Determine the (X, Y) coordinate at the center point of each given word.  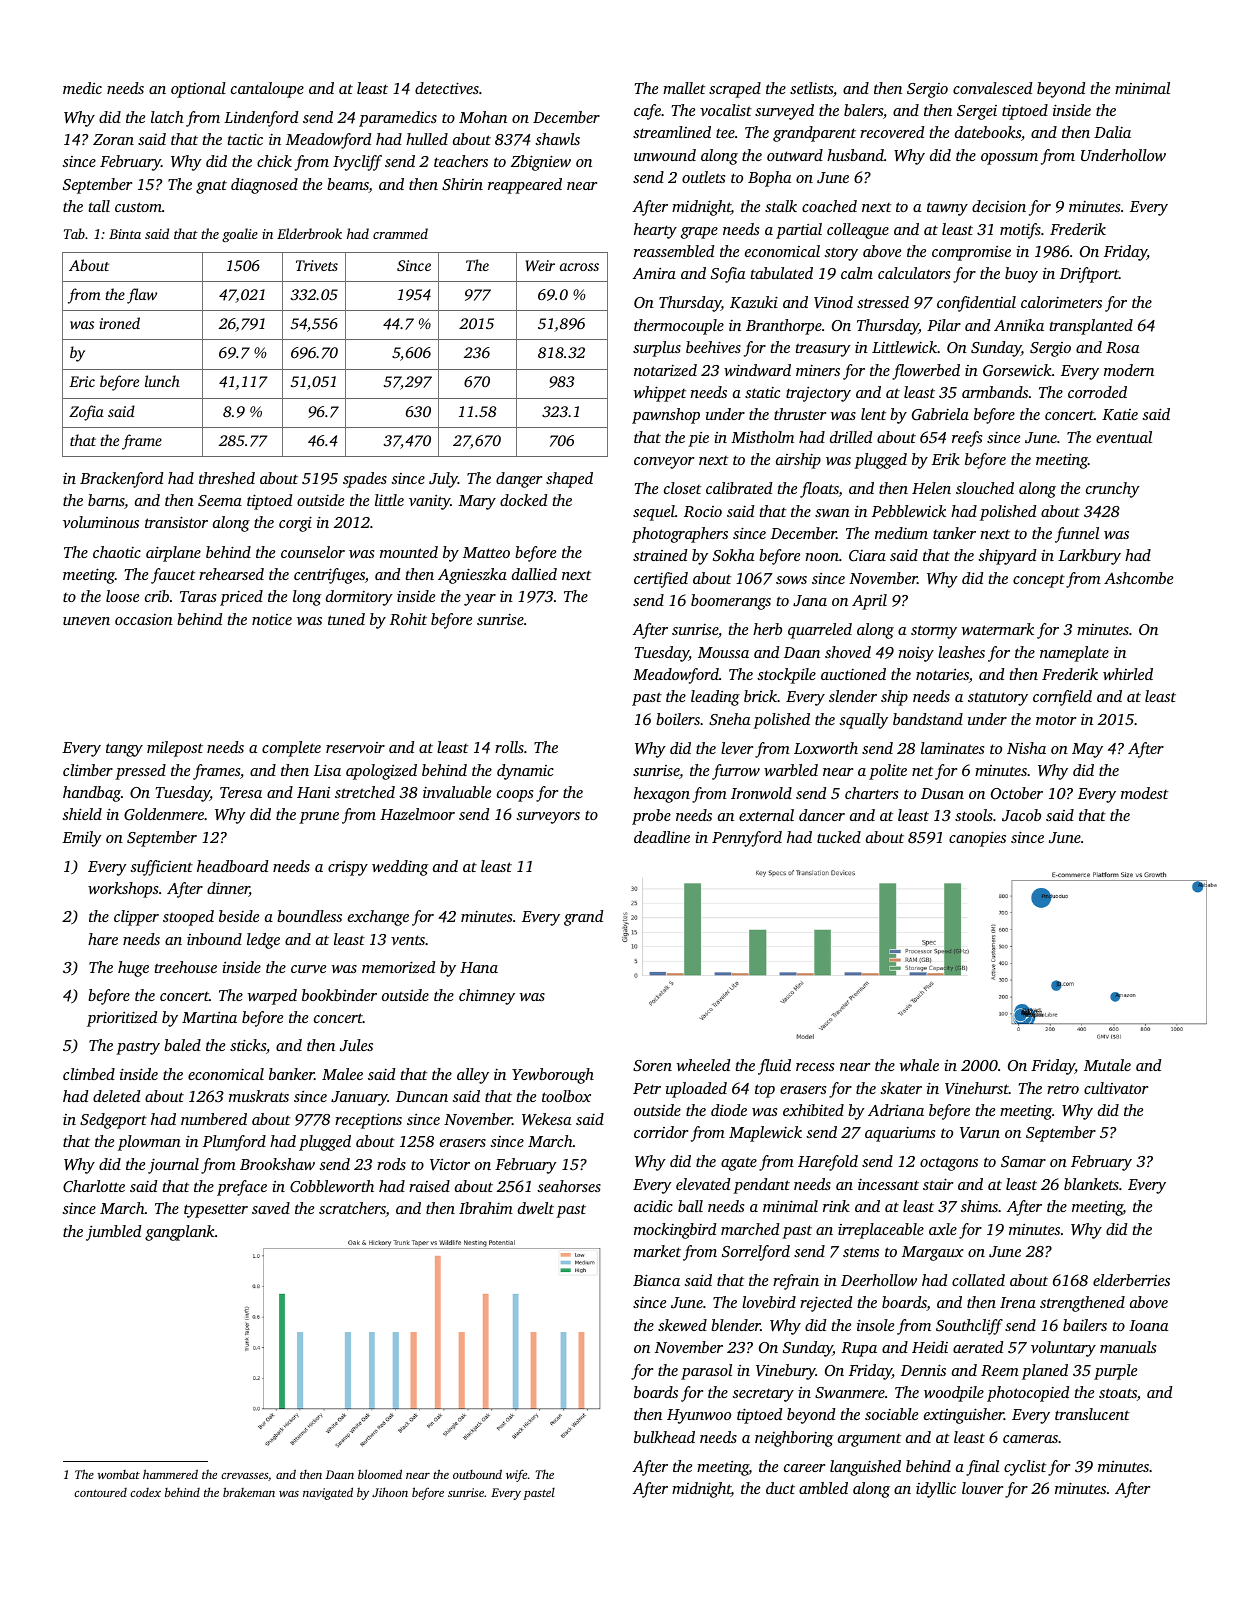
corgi (295, 524)
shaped (569, 480)
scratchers (352, 1209)
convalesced (992, 88)
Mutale (1107, 1065)
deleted (116, 1096)
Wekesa (547, 1119)
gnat (211, 187)
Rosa (1123, 347)
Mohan (483, 117)
